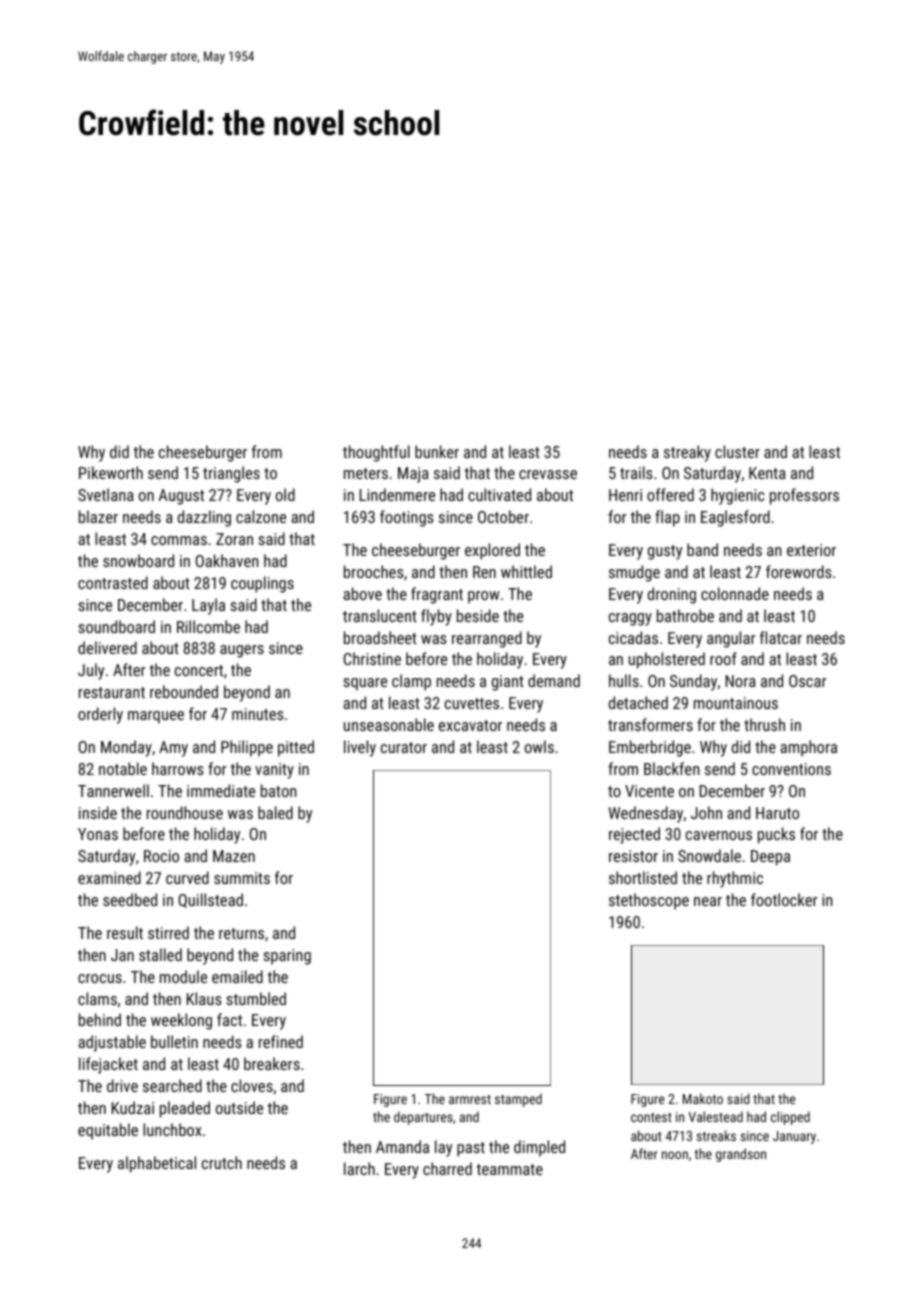 The image size is (924, 1308). What do you see at coordinates (470, 1099) in the screenshot?
I see `armrest` at bounding box center [470, 1099].
